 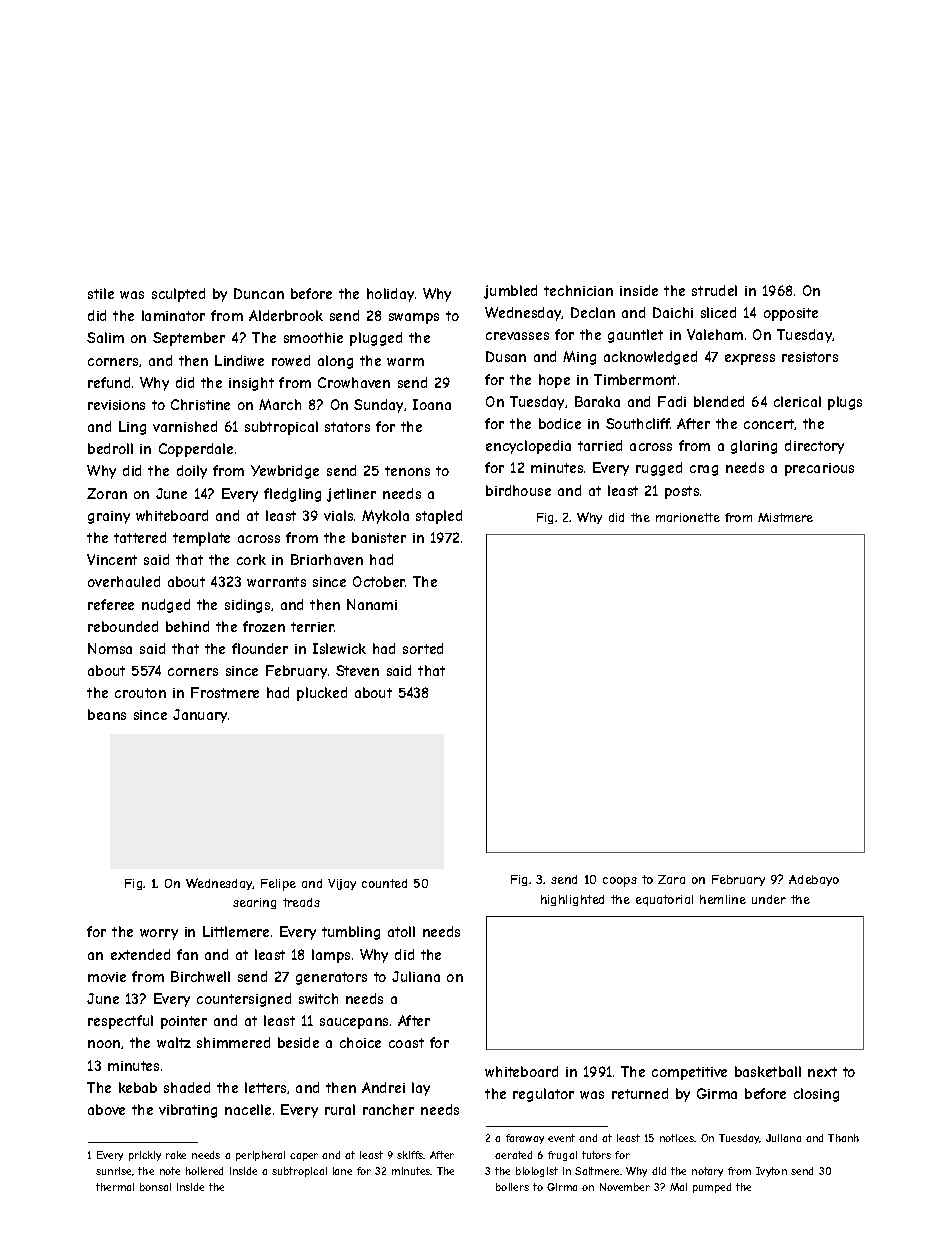 I want to click on highlighted, so click(x=572, y=900).
